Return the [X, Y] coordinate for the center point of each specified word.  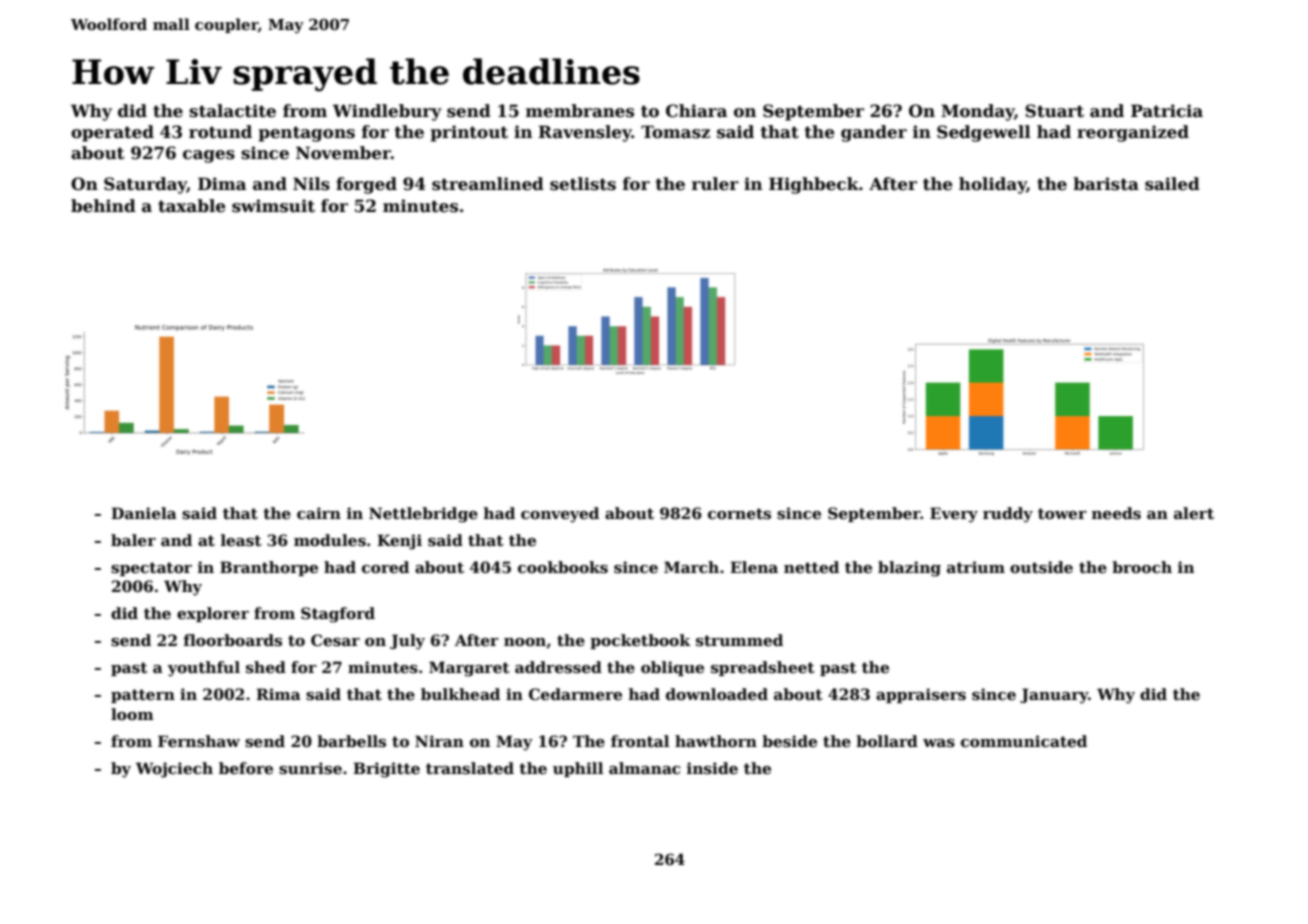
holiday [993, 185]
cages [209, 156]
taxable [192, 206]
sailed [1172, 184]
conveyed [560, 515]
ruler [715, 184]
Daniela [144, 513]
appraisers [921, 695]
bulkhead [460, 694]
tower [1062, 513]
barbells [351, 741]
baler [133, 540]
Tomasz [675, 132]
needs [1116, 513]
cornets [739, 513]
